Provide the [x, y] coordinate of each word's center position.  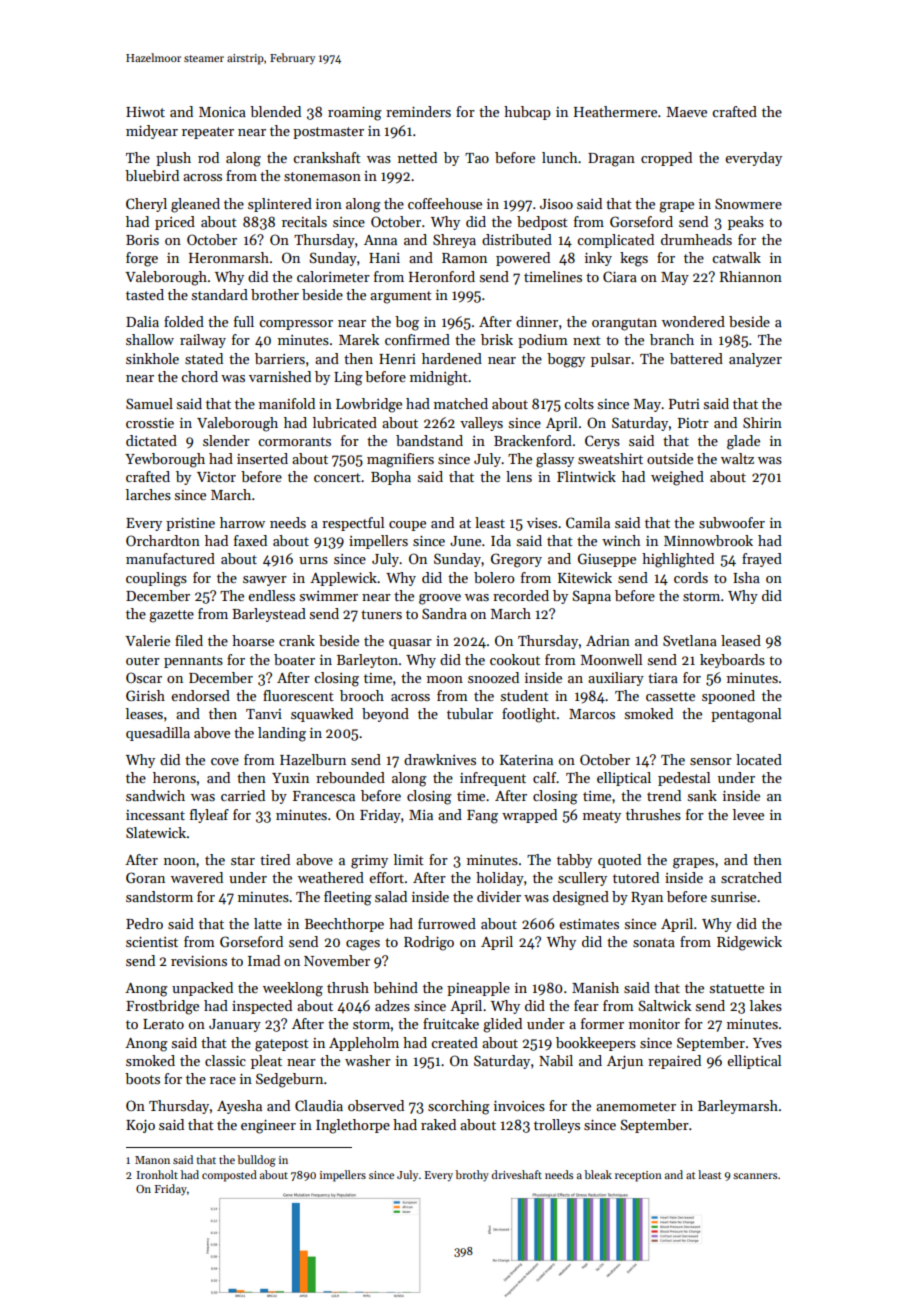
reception [638, 1176]
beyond [385, 715]
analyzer [755, 360]
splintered [280, 205]
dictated [151, 440]
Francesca [324, 796]
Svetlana [690, 640]
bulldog [256, 1161]
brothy [472, 1176]
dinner [537, 321]
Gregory [516, 560]
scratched [751, 877]
